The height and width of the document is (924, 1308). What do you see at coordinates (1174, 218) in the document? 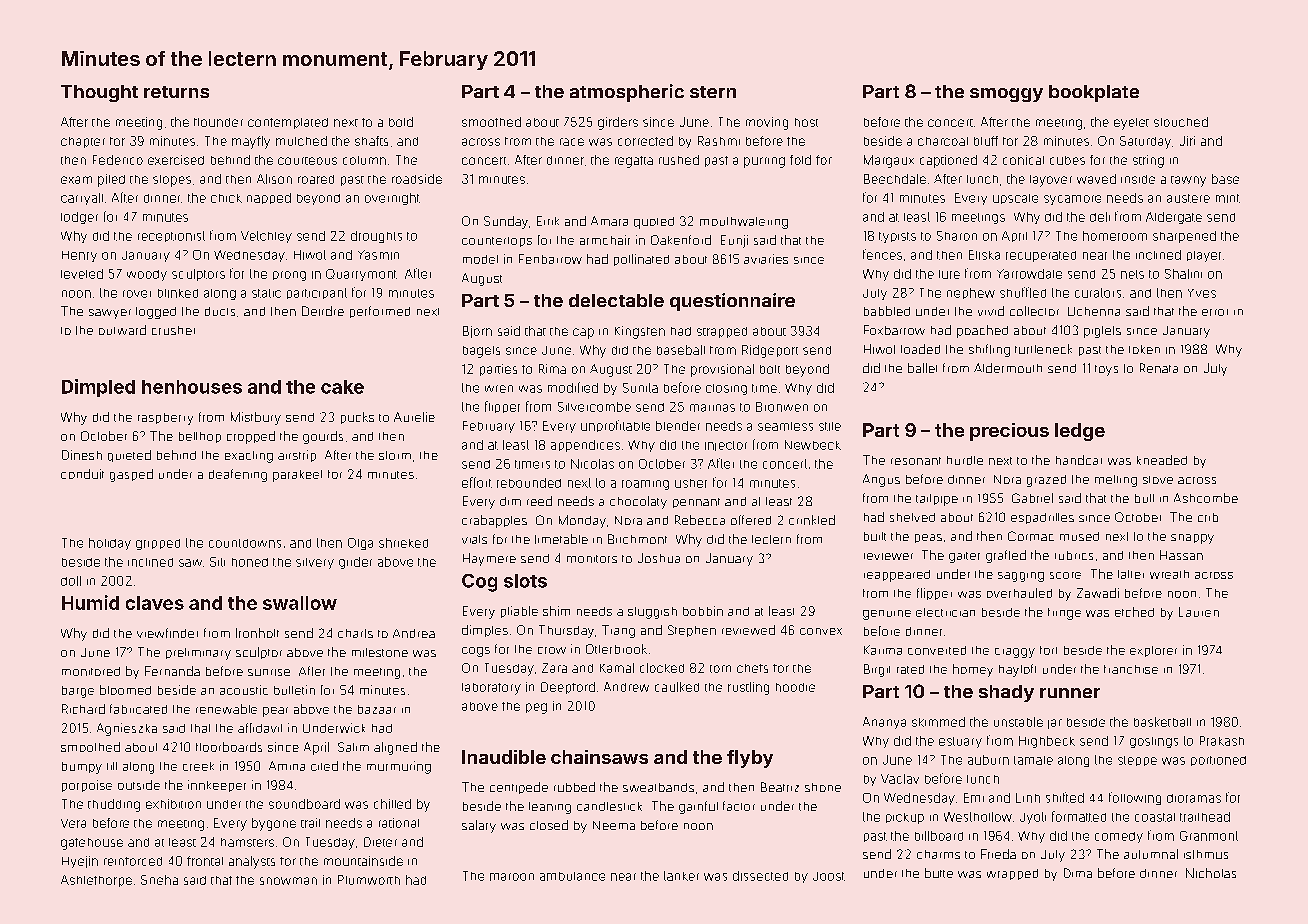
I see `Aldergate` at bounding box center [1174, 218].
